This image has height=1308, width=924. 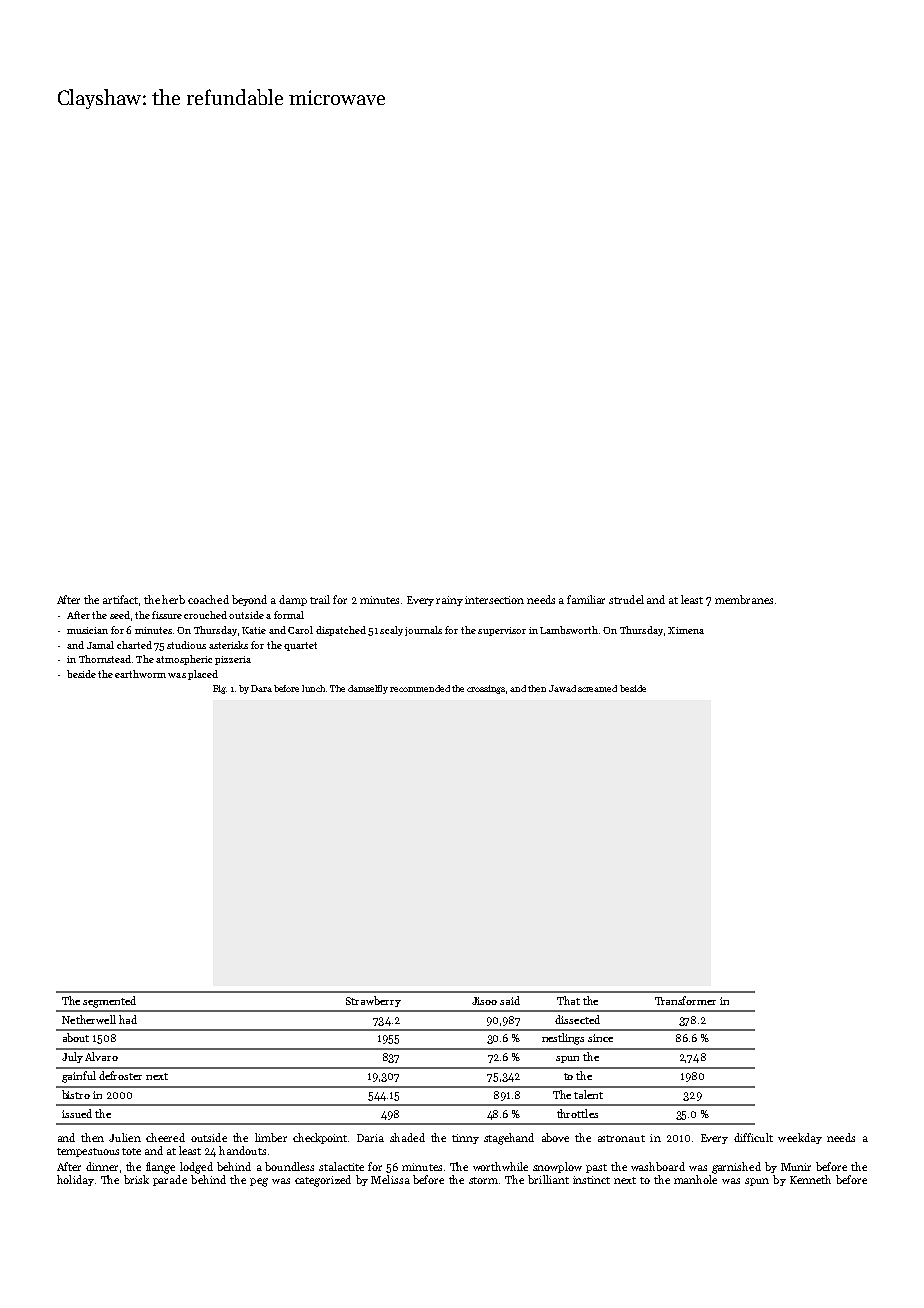 I want to click on Kenneth, so click(x=810, y=1179).
